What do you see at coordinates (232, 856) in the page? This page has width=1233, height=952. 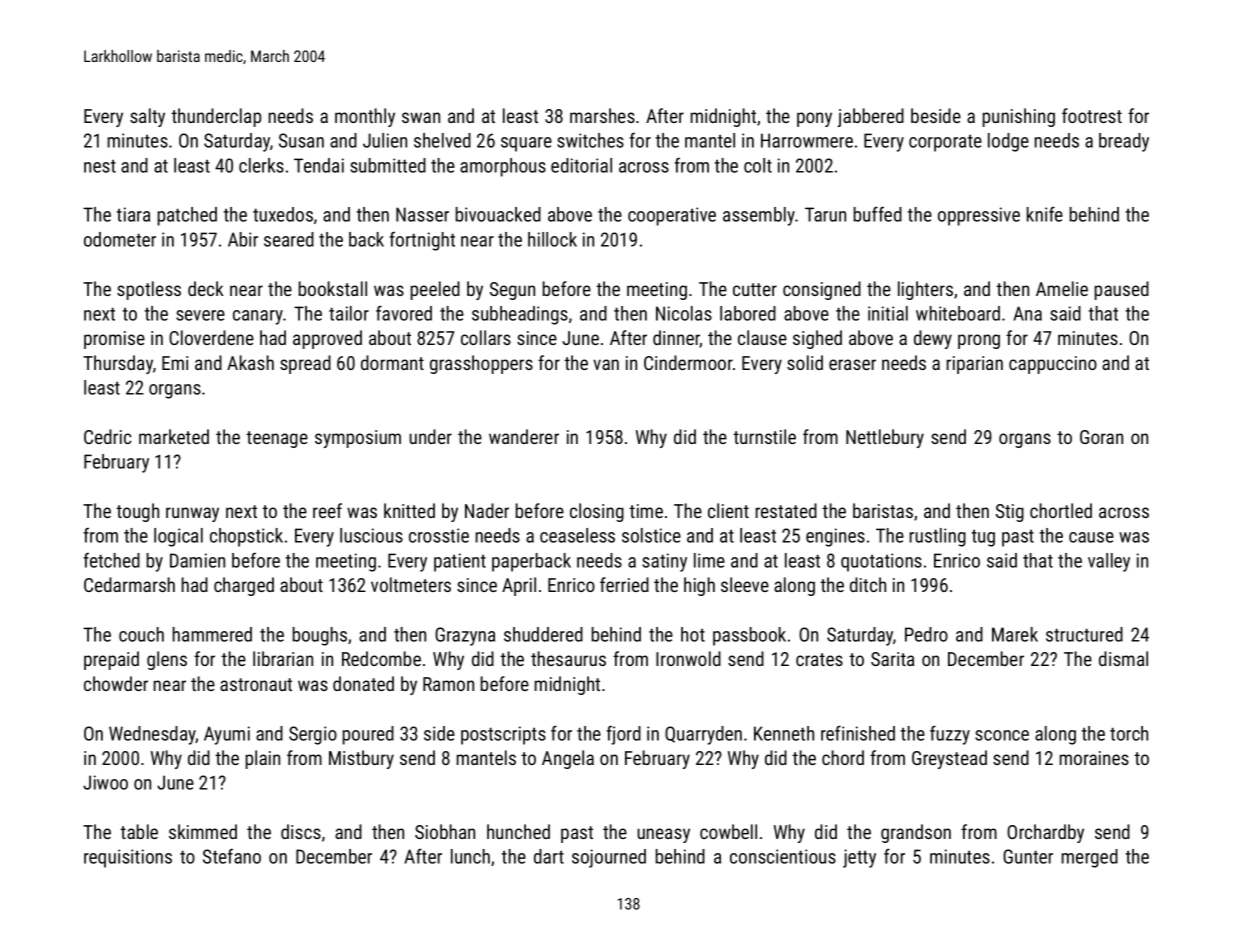 I see `Stefano` at bounding box center [232, 856].
